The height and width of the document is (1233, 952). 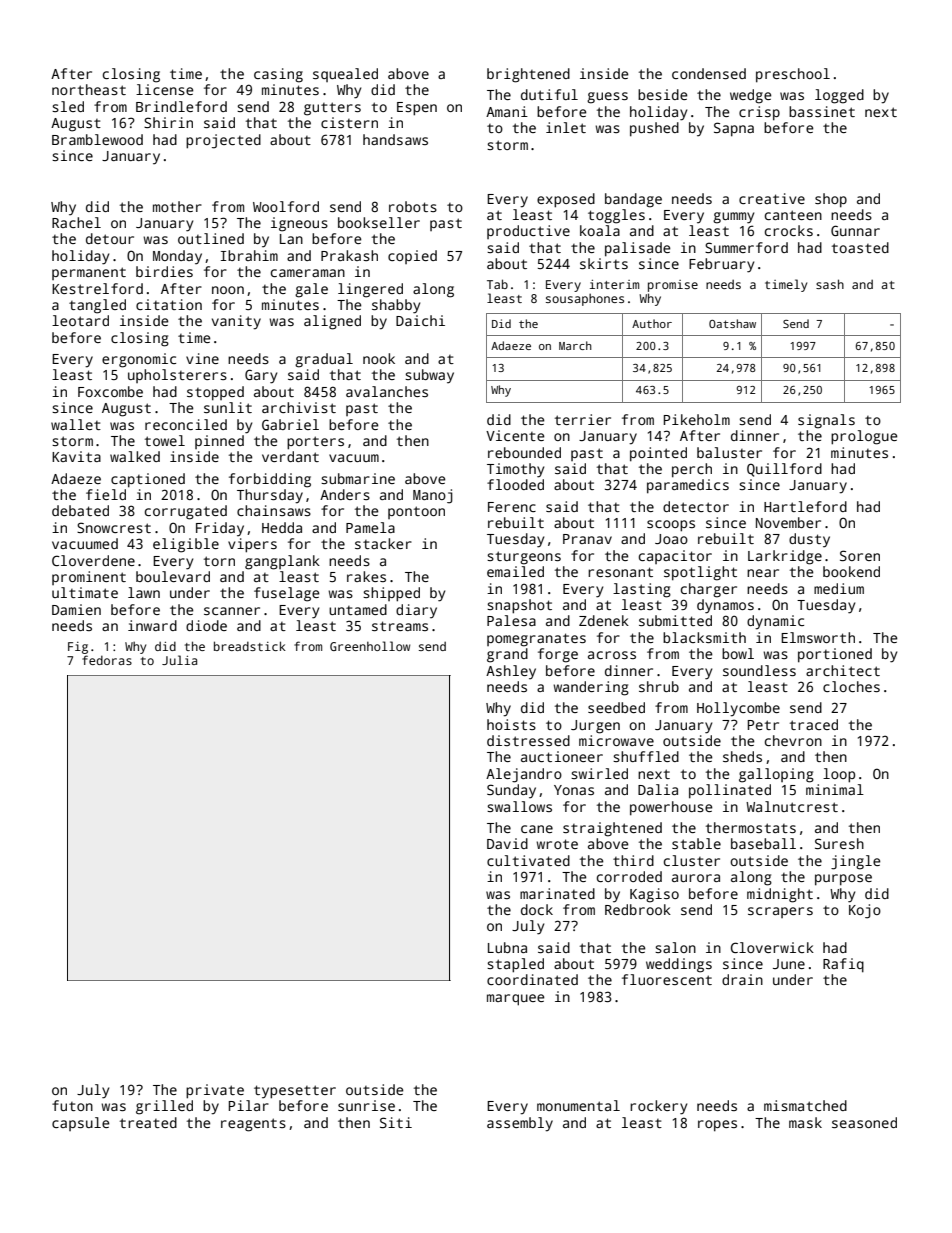 I want to click on ropes, so click(x=717, y=1126).
